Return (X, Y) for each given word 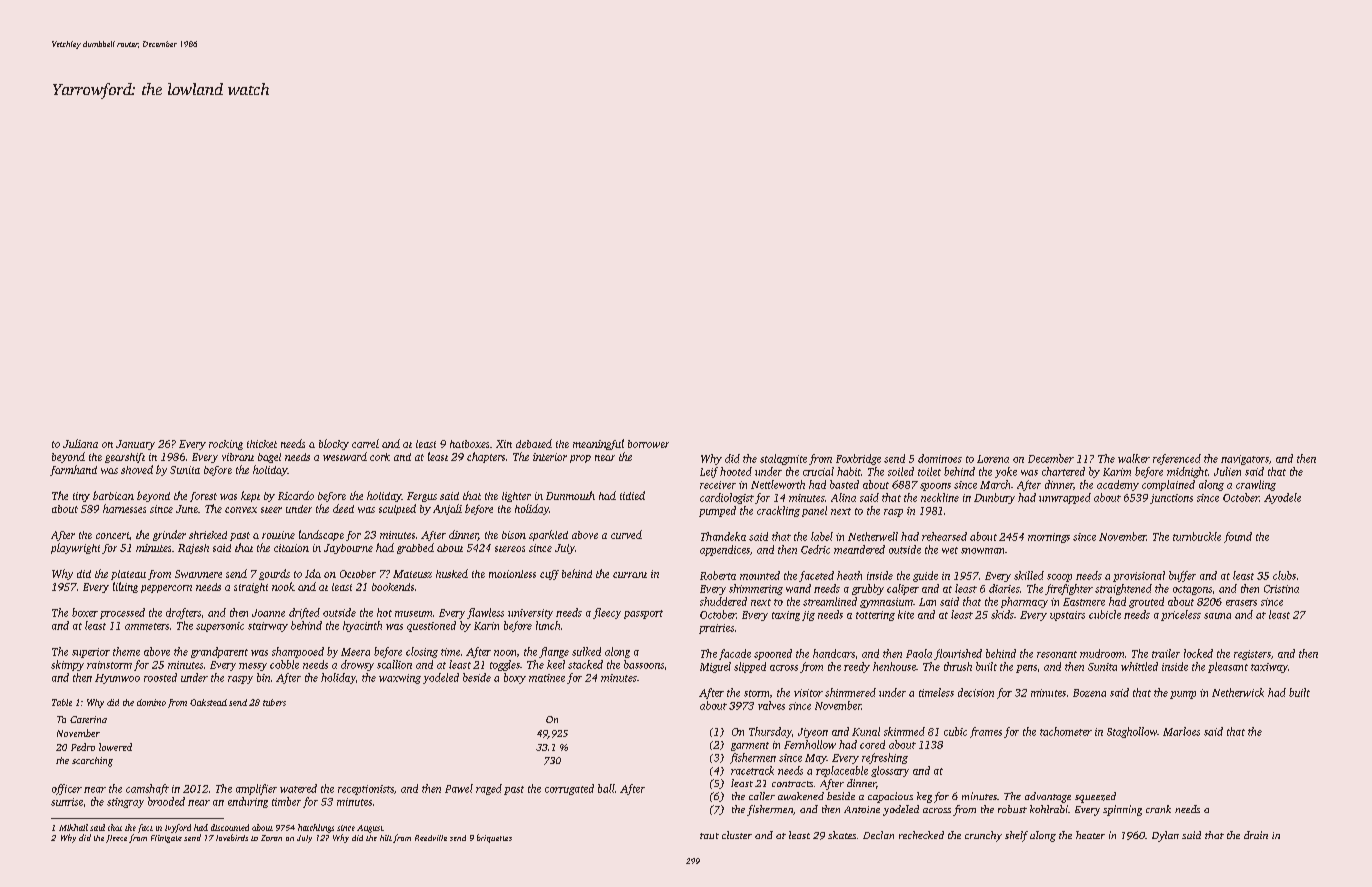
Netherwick (1238, 692)
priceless (1181, 615)
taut (709, 836)
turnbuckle (1197, 536)
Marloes (1181, 731)
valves (771, 705)
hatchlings (316, 828)
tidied (632, 495)
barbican (113, 495)
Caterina (88, 719)
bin (263, 677)
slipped (750, 667)
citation (291, 548)
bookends (393, 587)
